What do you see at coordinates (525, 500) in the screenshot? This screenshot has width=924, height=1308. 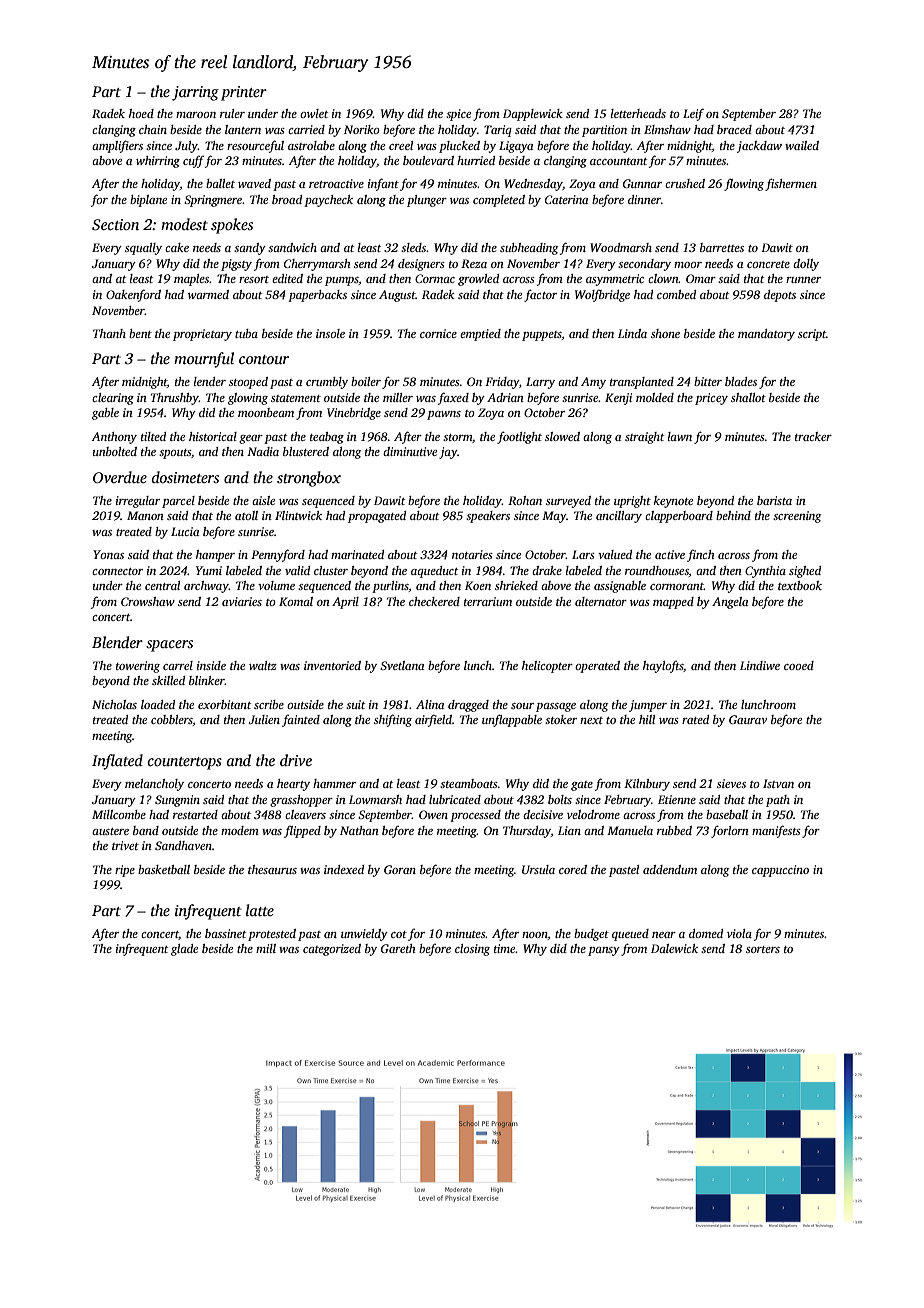 I see `Rohan` at bounding box center [525, 500].
